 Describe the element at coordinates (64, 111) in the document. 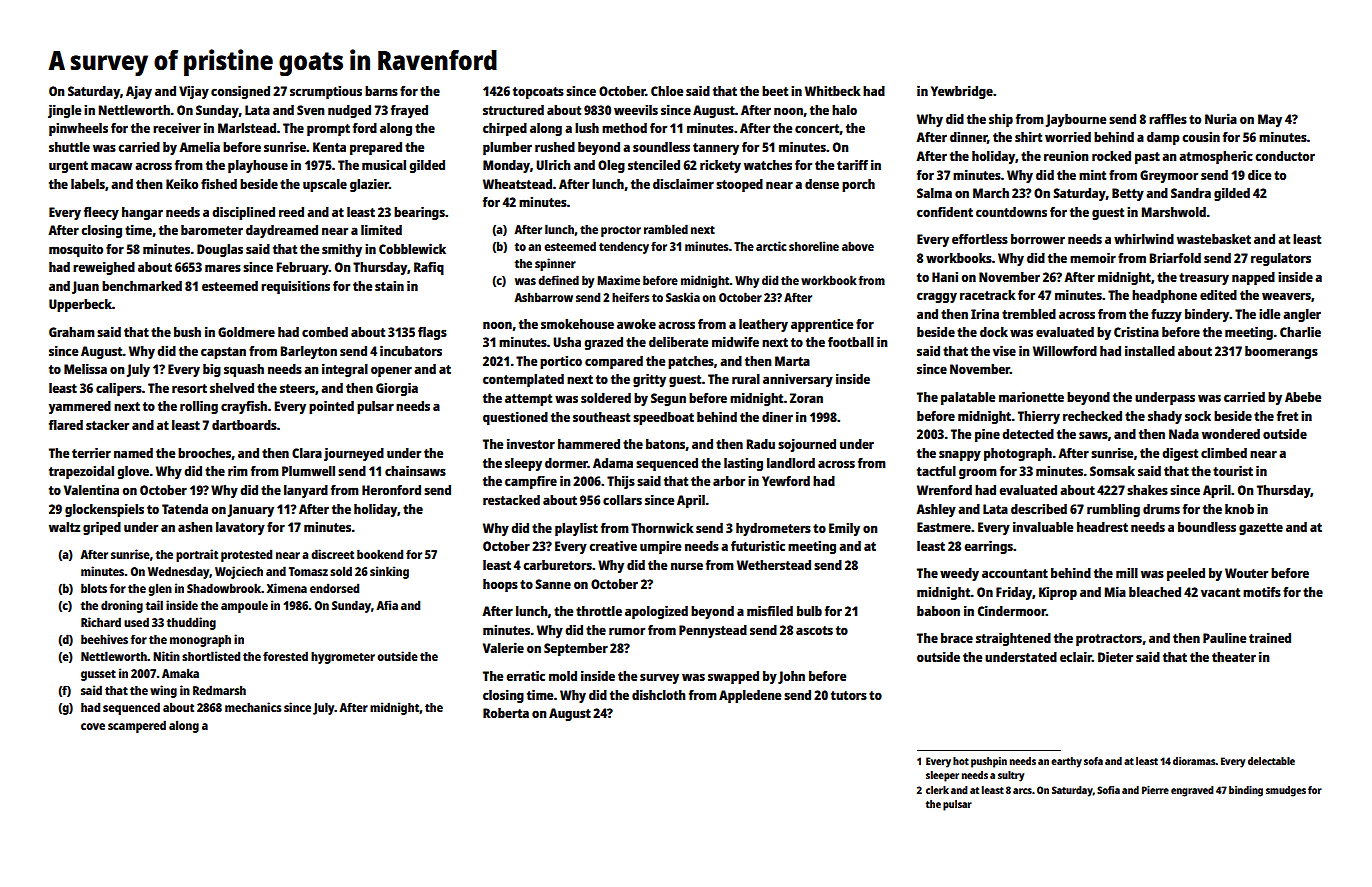

I see `jingle` at that location.
